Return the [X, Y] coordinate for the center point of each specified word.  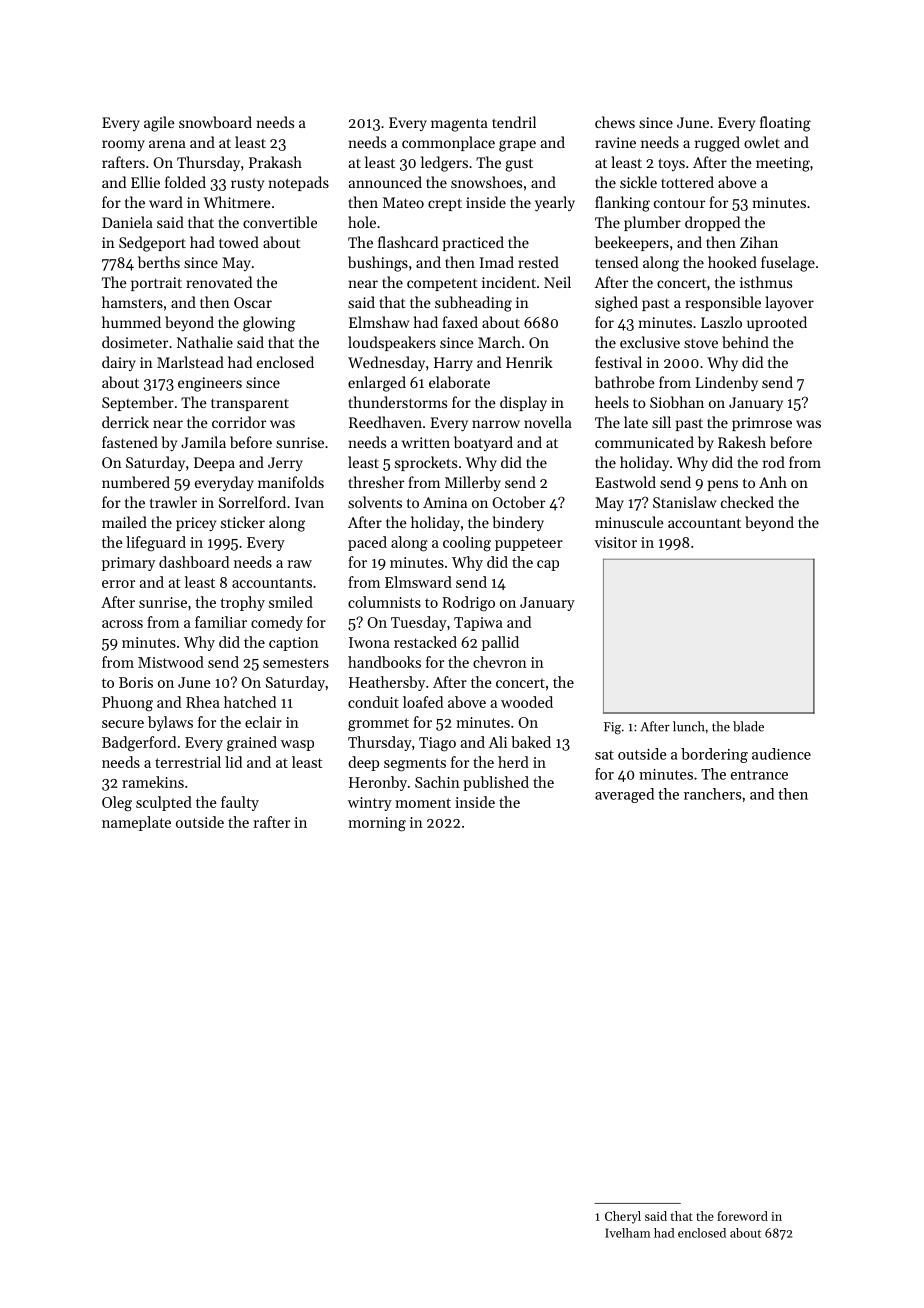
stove [701, 343]
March [499, 342]
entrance [759, 775]
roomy [123, 145]
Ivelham [628, 1233]
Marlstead [190, 362]
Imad [497, 262]
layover [789, 303]
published [496, 783]
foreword [742, 1216]
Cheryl [623, 1217]
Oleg [117, 804]
